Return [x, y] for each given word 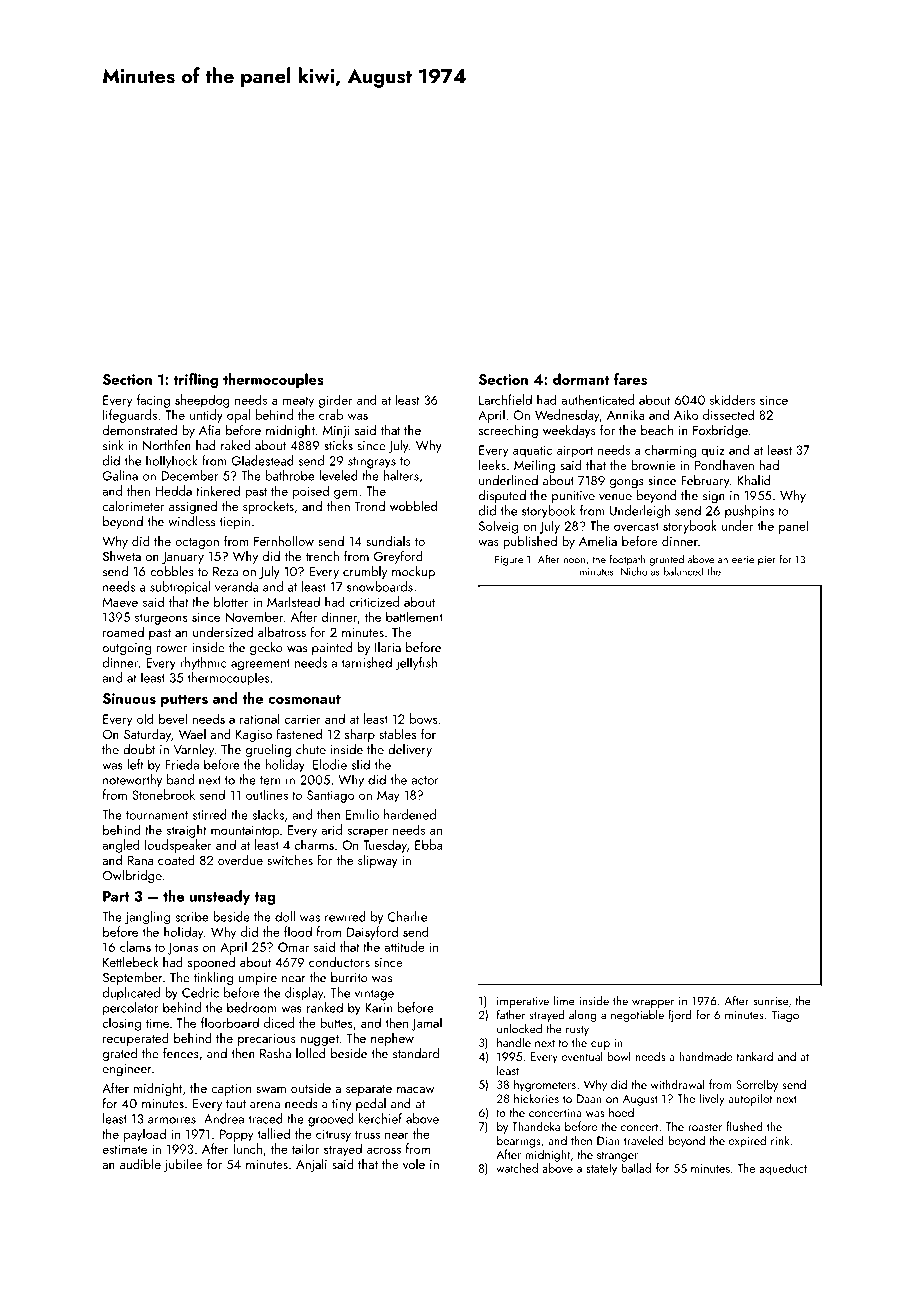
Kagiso [254, 736]
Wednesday [567, 416]
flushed [744, 1126]
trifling [196, 380]
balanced [683, 571]
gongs [627, 484]
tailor [305, 1148]
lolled [311, 1053]
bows [424, 718]
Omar [293, 947]
